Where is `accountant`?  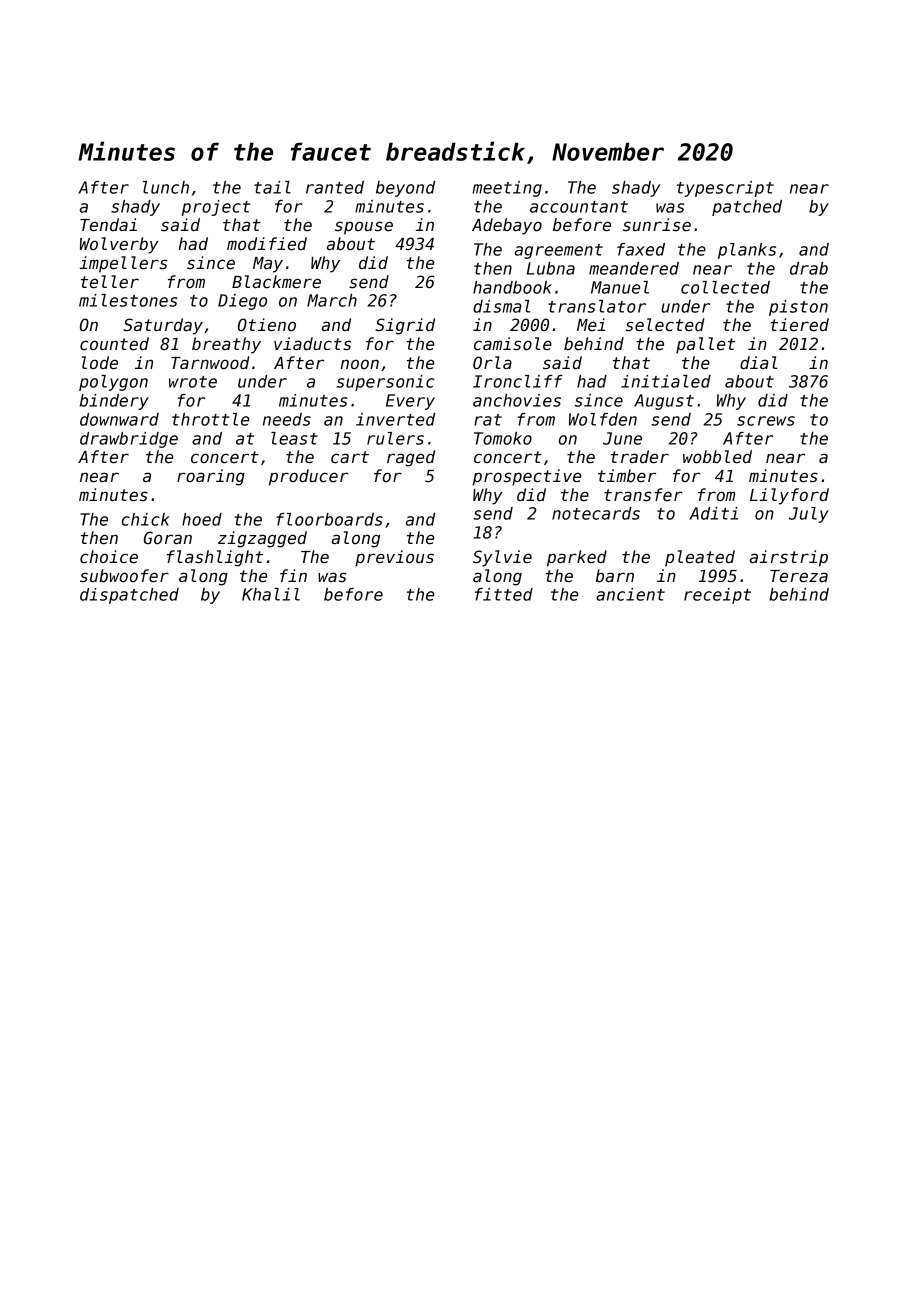 accountant is located at coordinates (579, 207).
